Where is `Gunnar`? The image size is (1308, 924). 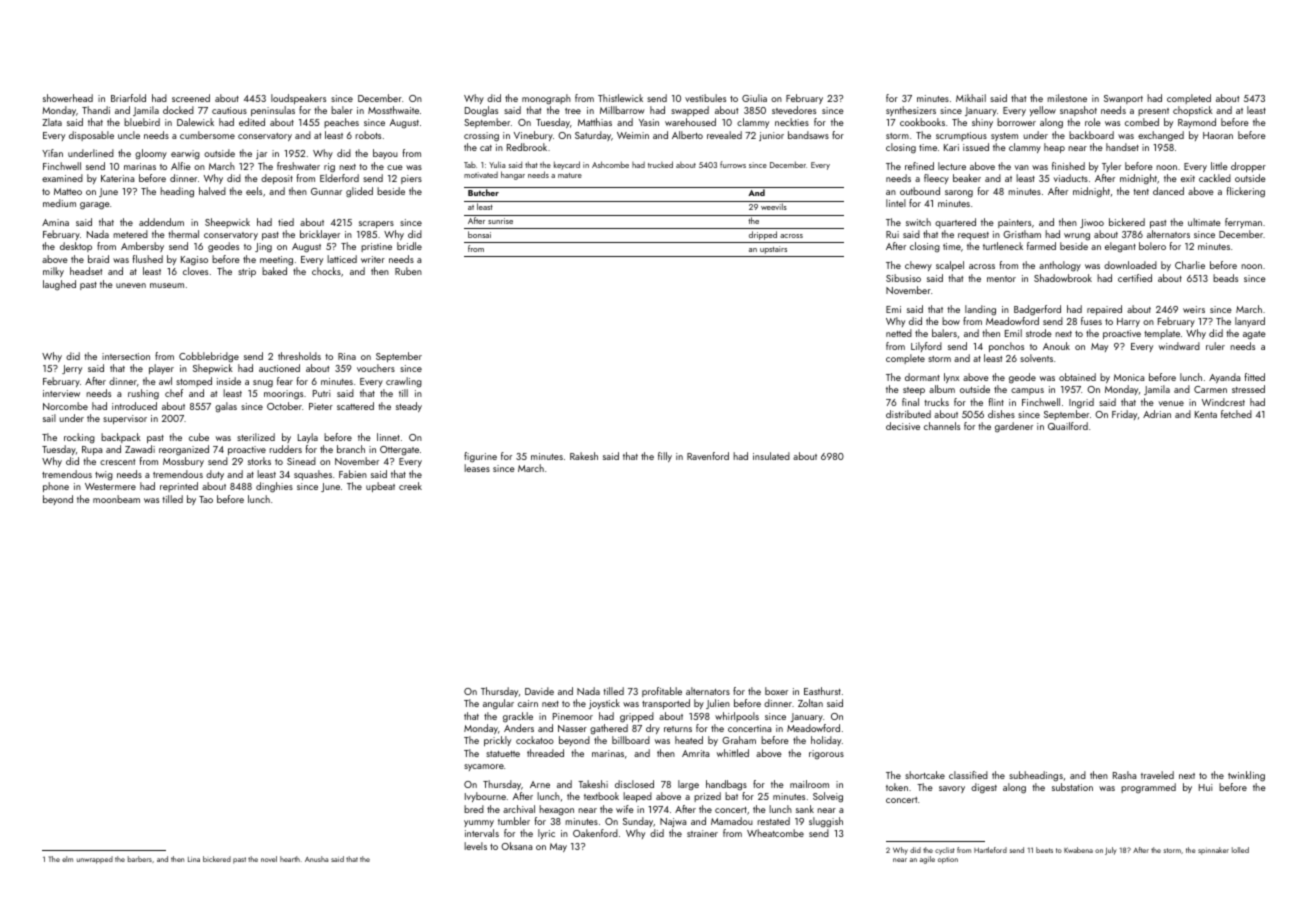 Gunnar is located at coordinates (326, 191).
